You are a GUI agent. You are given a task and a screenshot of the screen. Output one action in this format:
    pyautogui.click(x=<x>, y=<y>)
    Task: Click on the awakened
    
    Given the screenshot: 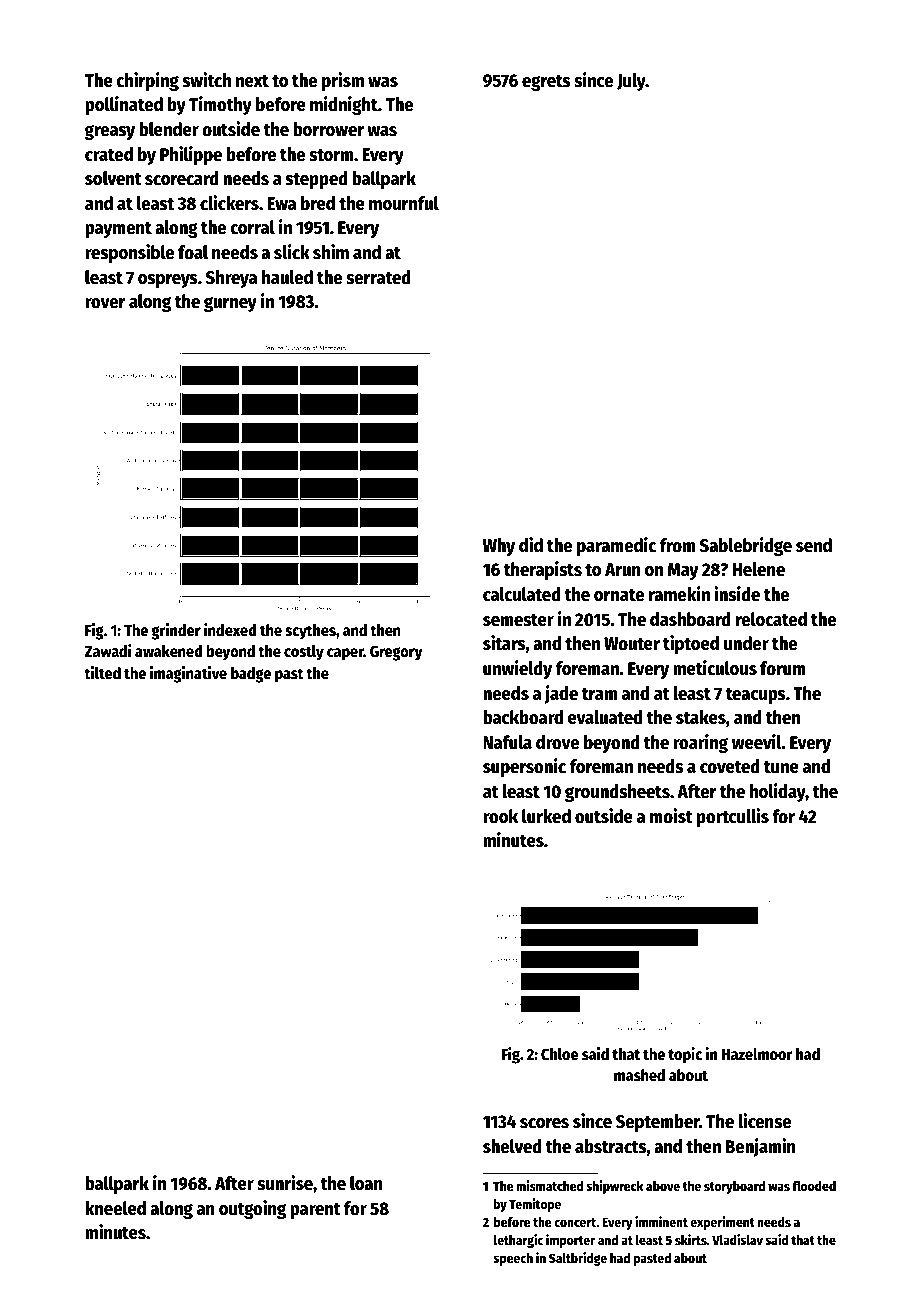 What is the action you would take?
    pyautogui.click(x=169, y=651)
